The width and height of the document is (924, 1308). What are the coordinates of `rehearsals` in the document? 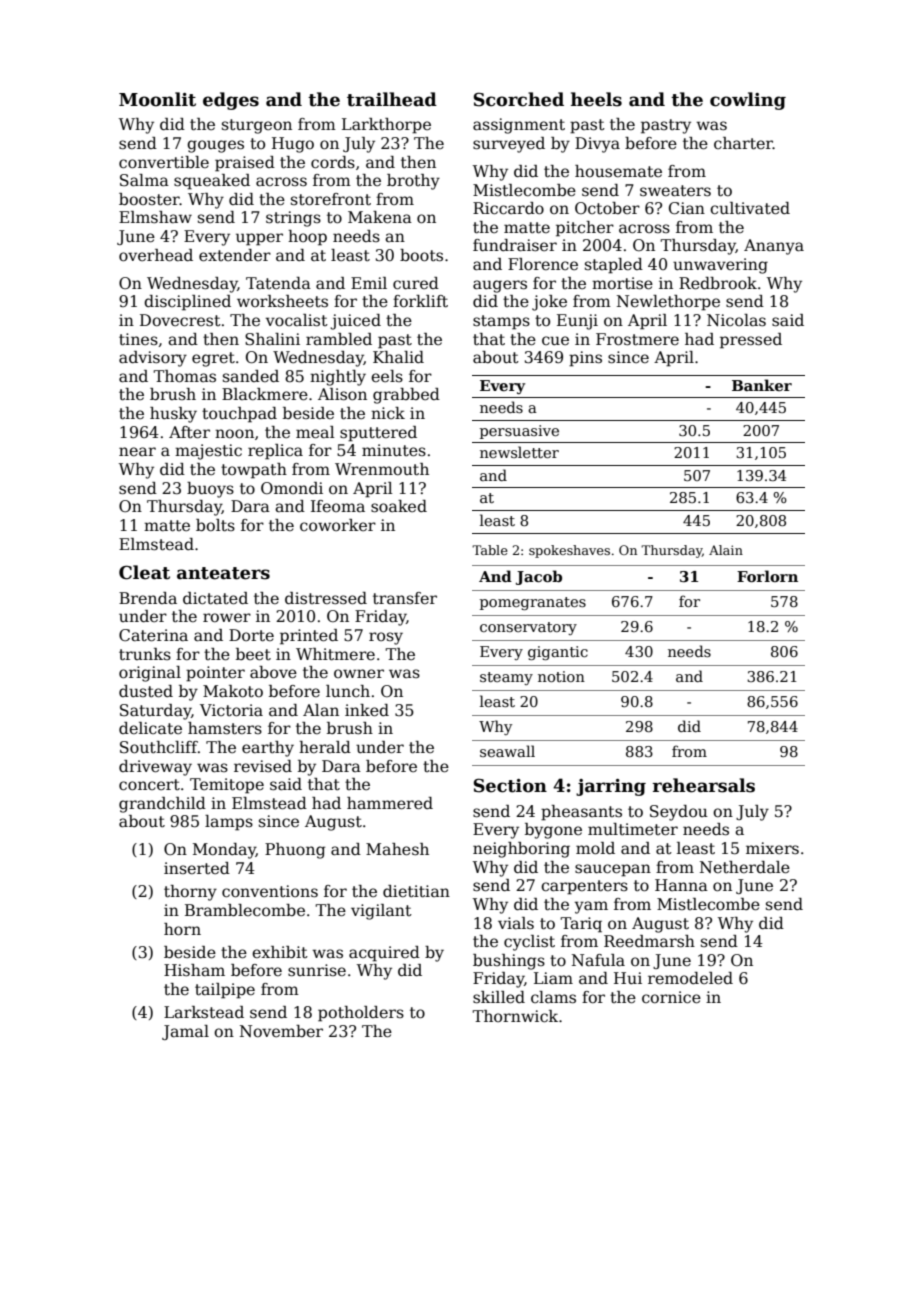 It's located at (704, 785).
